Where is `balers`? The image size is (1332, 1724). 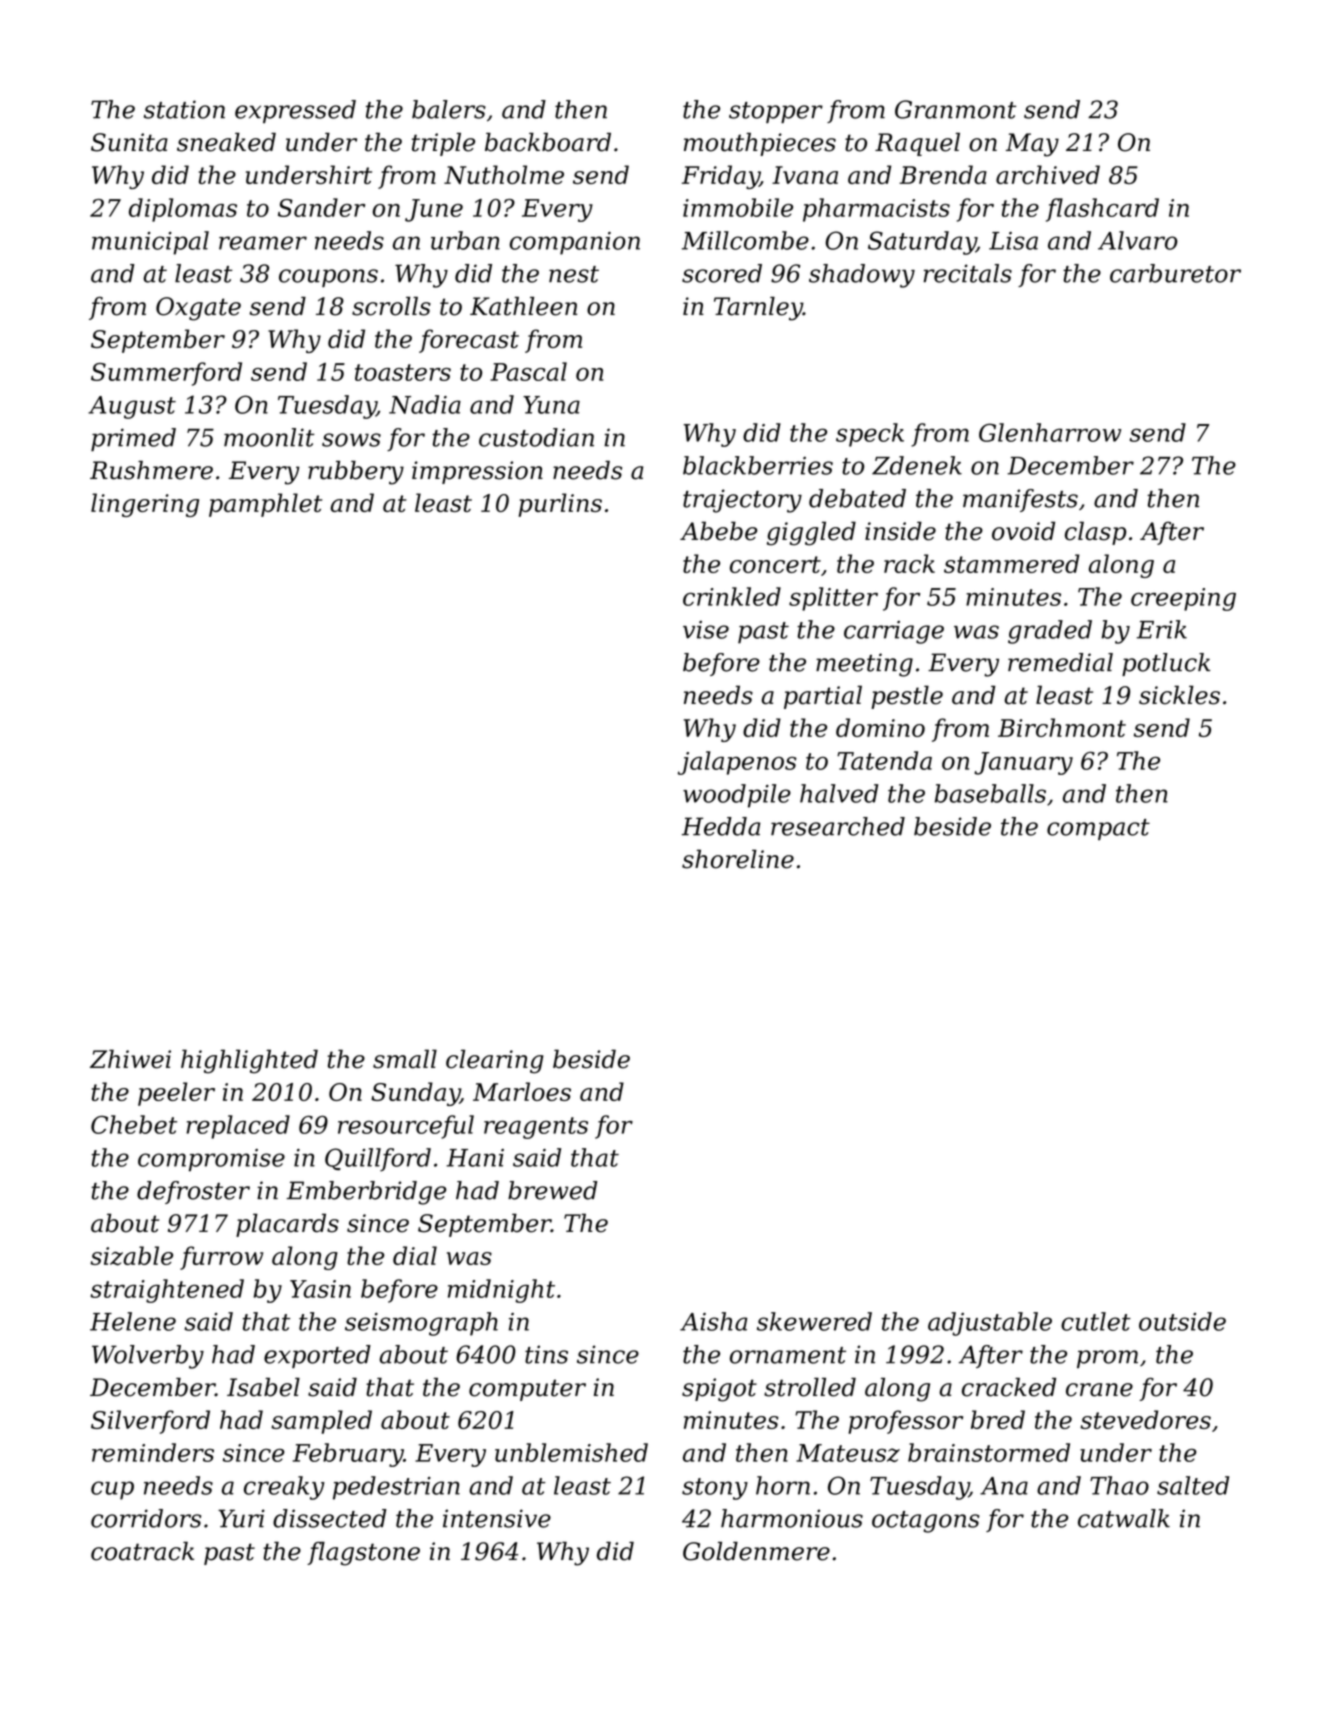
balers is located at coordinates (449, 109).
